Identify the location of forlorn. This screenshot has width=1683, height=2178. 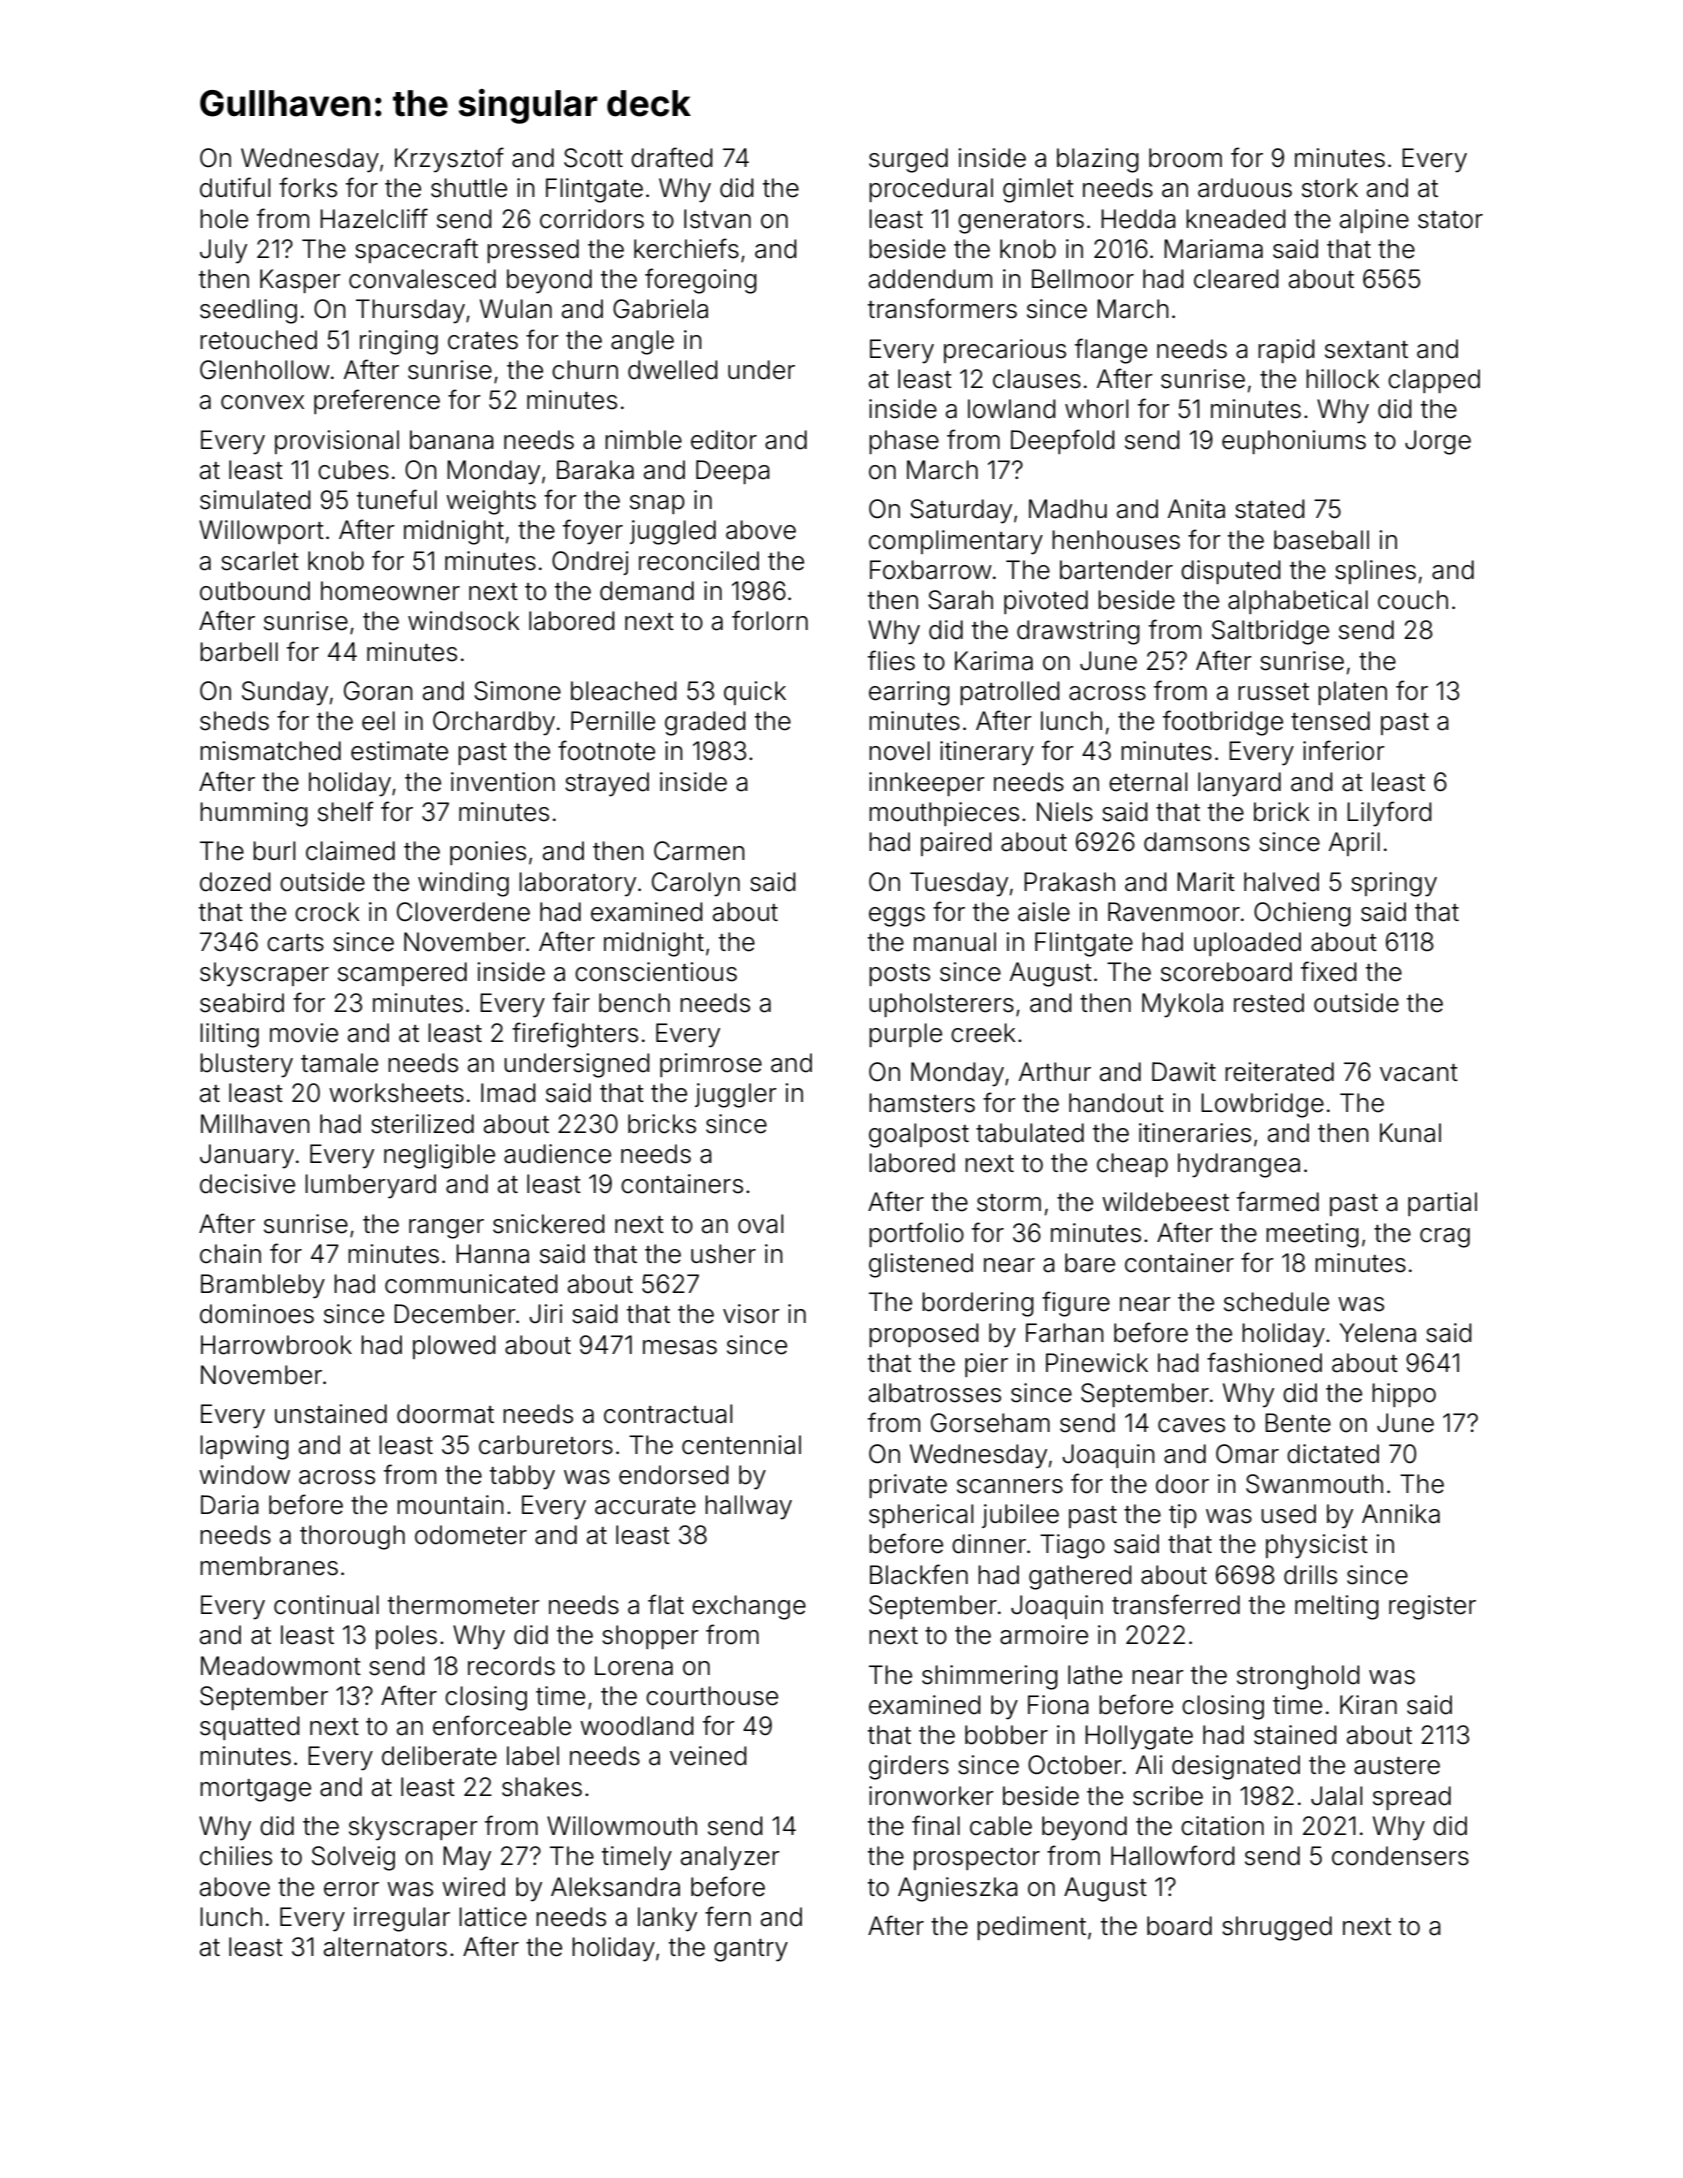
(770, 620).
